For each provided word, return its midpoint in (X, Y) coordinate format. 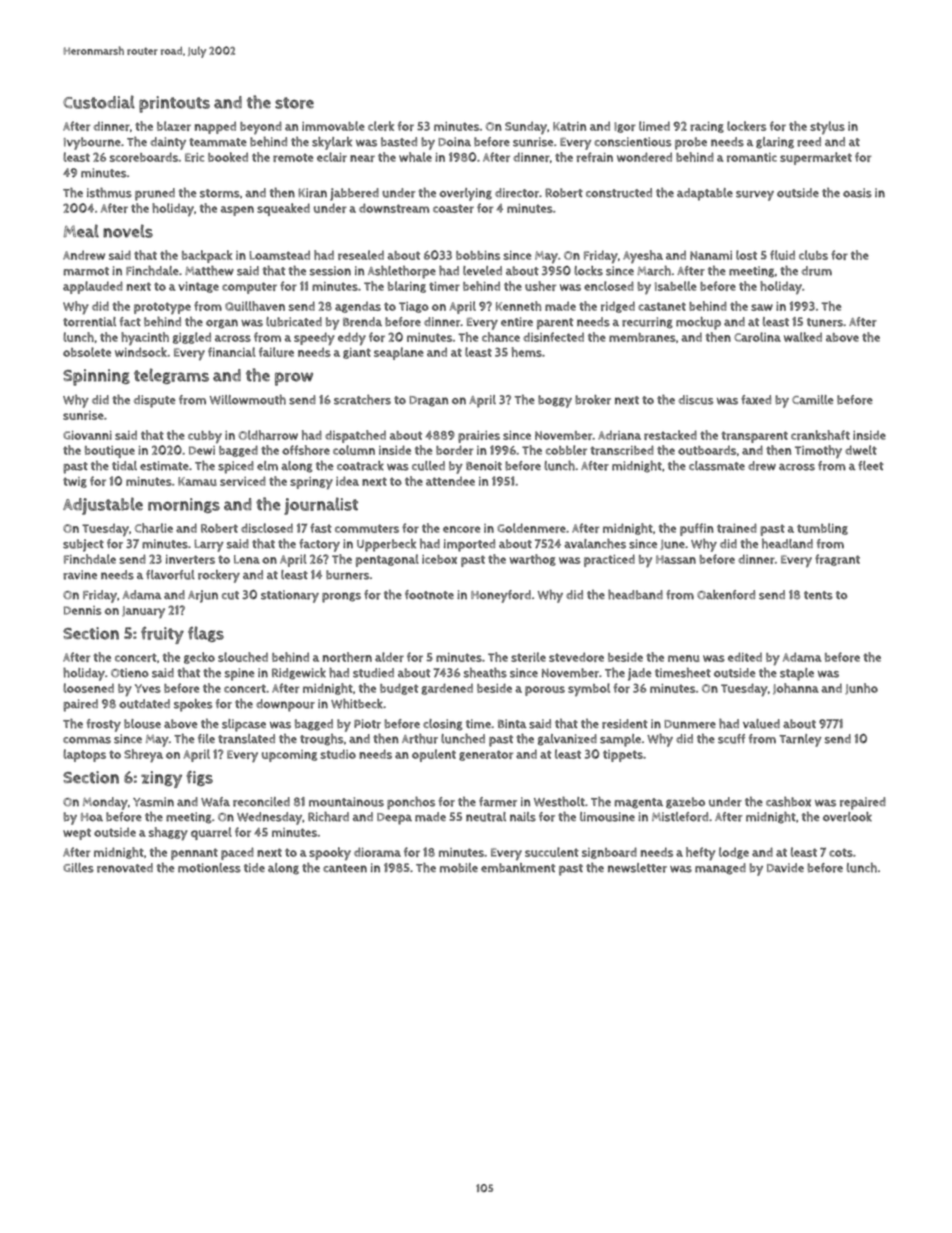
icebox (439, 559)
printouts (174, 104)
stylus (827, 127)
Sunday (526, 127)
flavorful (170, 575)
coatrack (360, 466)
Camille (813, 400)
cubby (205, 437)
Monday (105, 803)
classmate (717, 466)
